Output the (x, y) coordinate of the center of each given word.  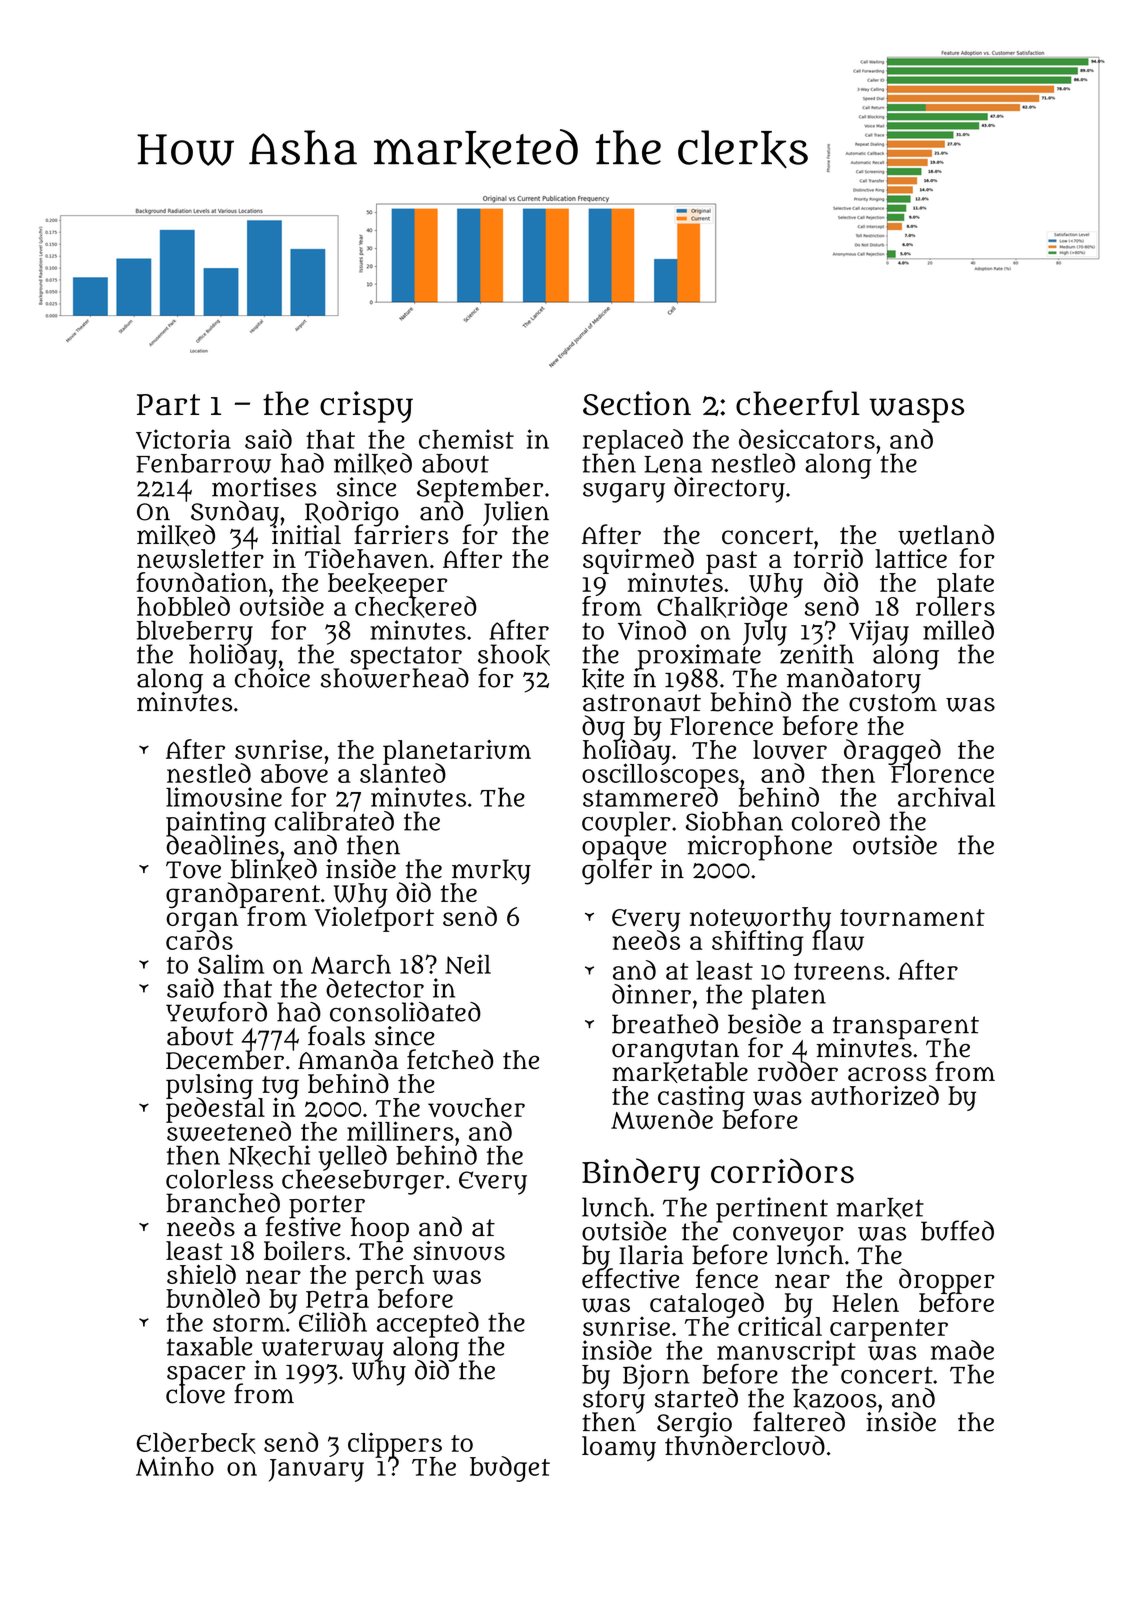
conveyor (788, 1236)
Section (637, 403)
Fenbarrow (203, 463)
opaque (624, 850)
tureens (839, 971)
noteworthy (760, 919)
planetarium (457, 752)
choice (272, 678)
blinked (274, 869)
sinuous (459, 1251)
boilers (304, 1250)
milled (958, 630)
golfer (617, 872)
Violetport (374, 919)
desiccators (807, 439)
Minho (175, 1466)
